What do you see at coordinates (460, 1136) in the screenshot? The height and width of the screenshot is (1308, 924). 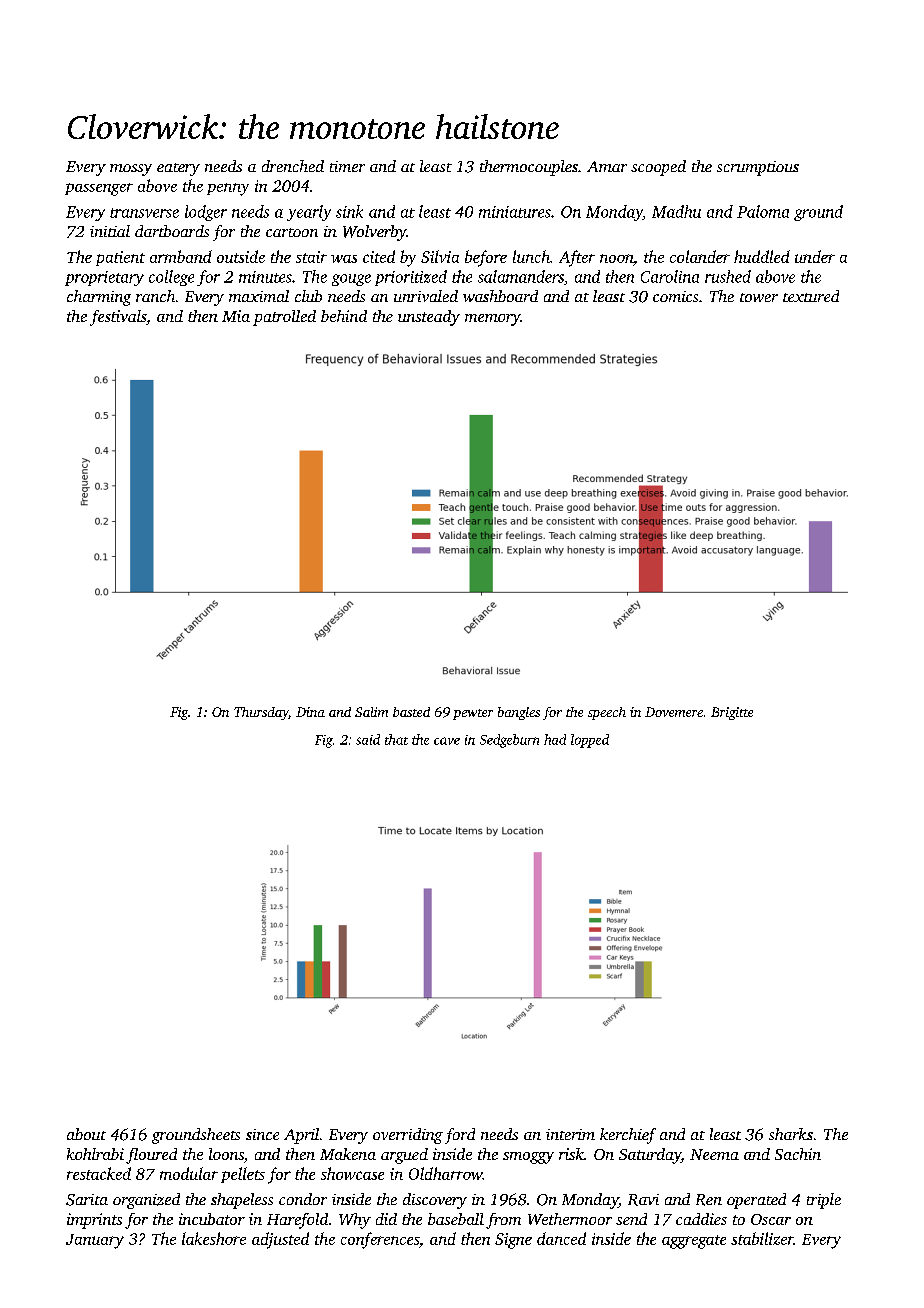 I see `ford` at bounding box center [460, 1136].
